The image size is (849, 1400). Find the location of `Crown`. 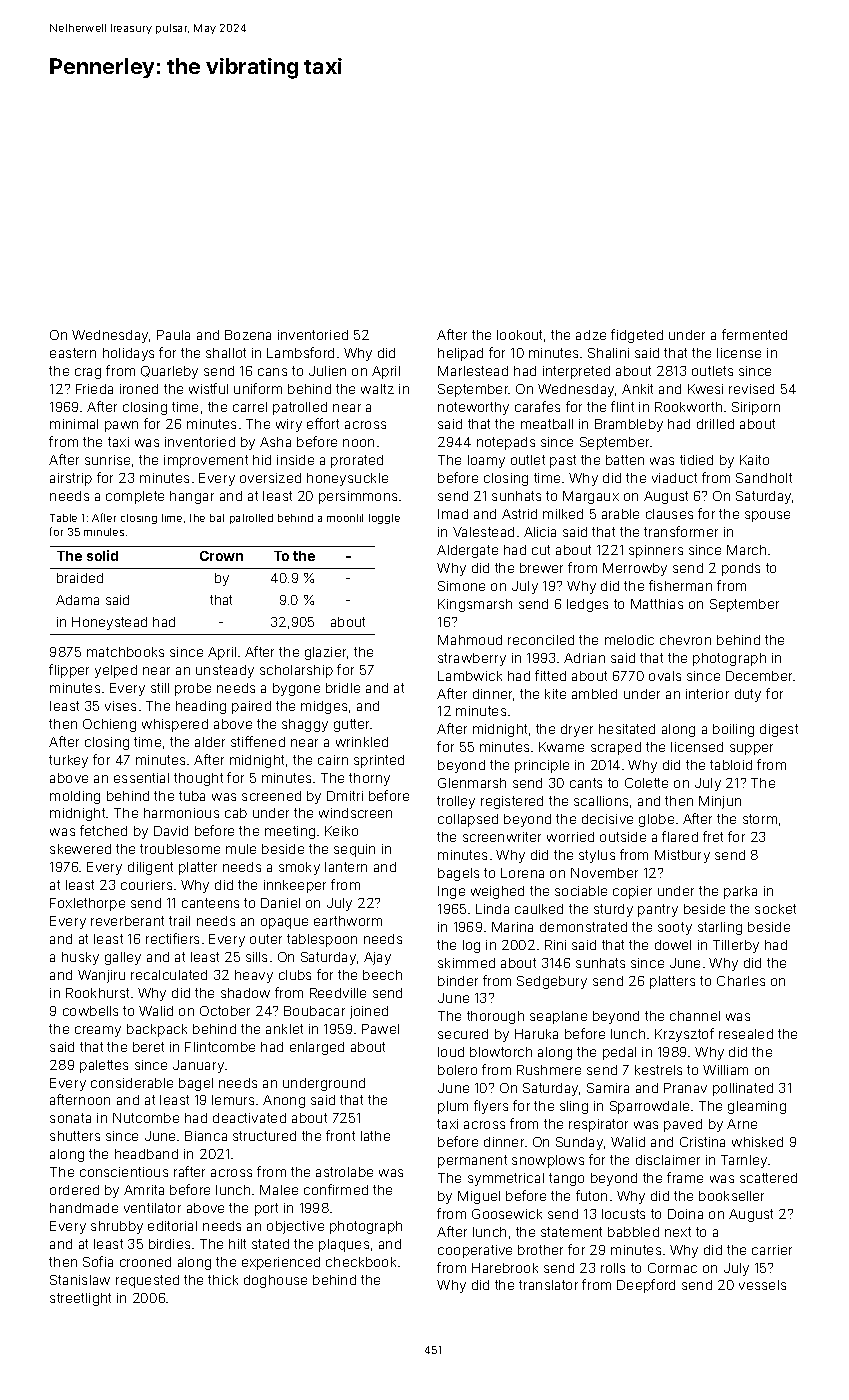

Crown is located at coordinates (221, 556).
